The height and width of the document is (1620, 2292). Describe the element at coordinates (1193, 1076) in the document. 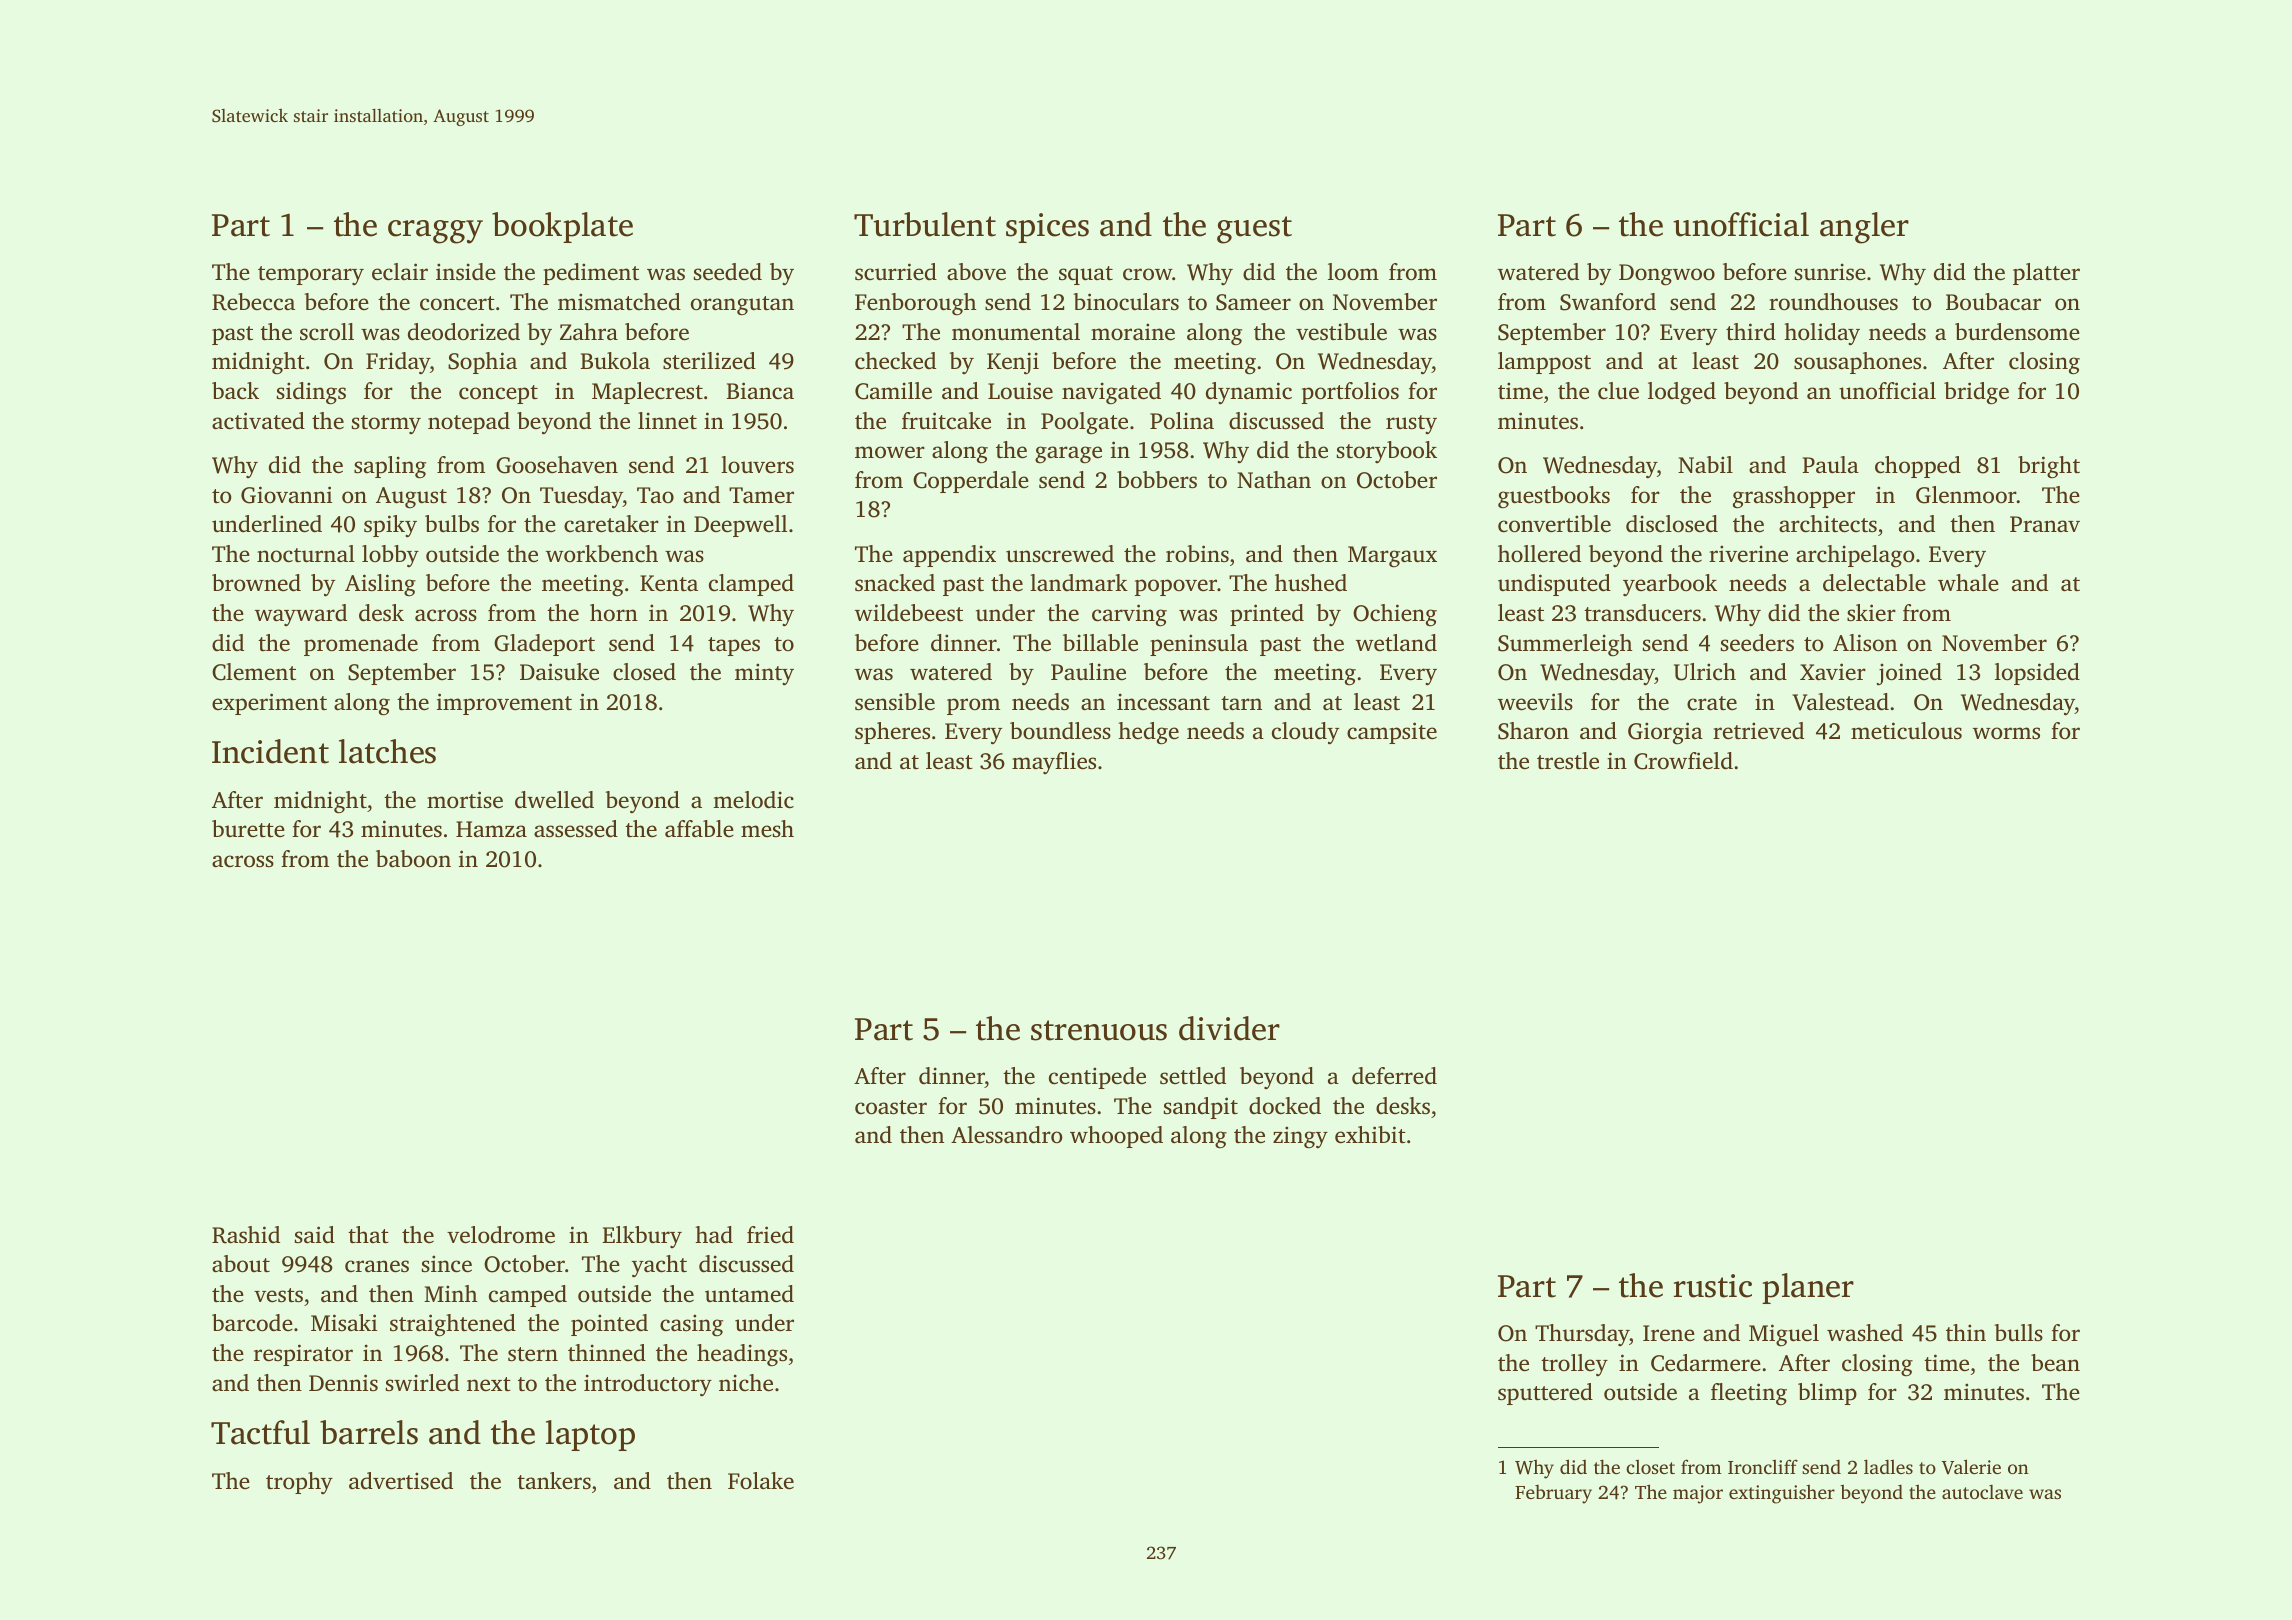

I see `settled` at that location.
